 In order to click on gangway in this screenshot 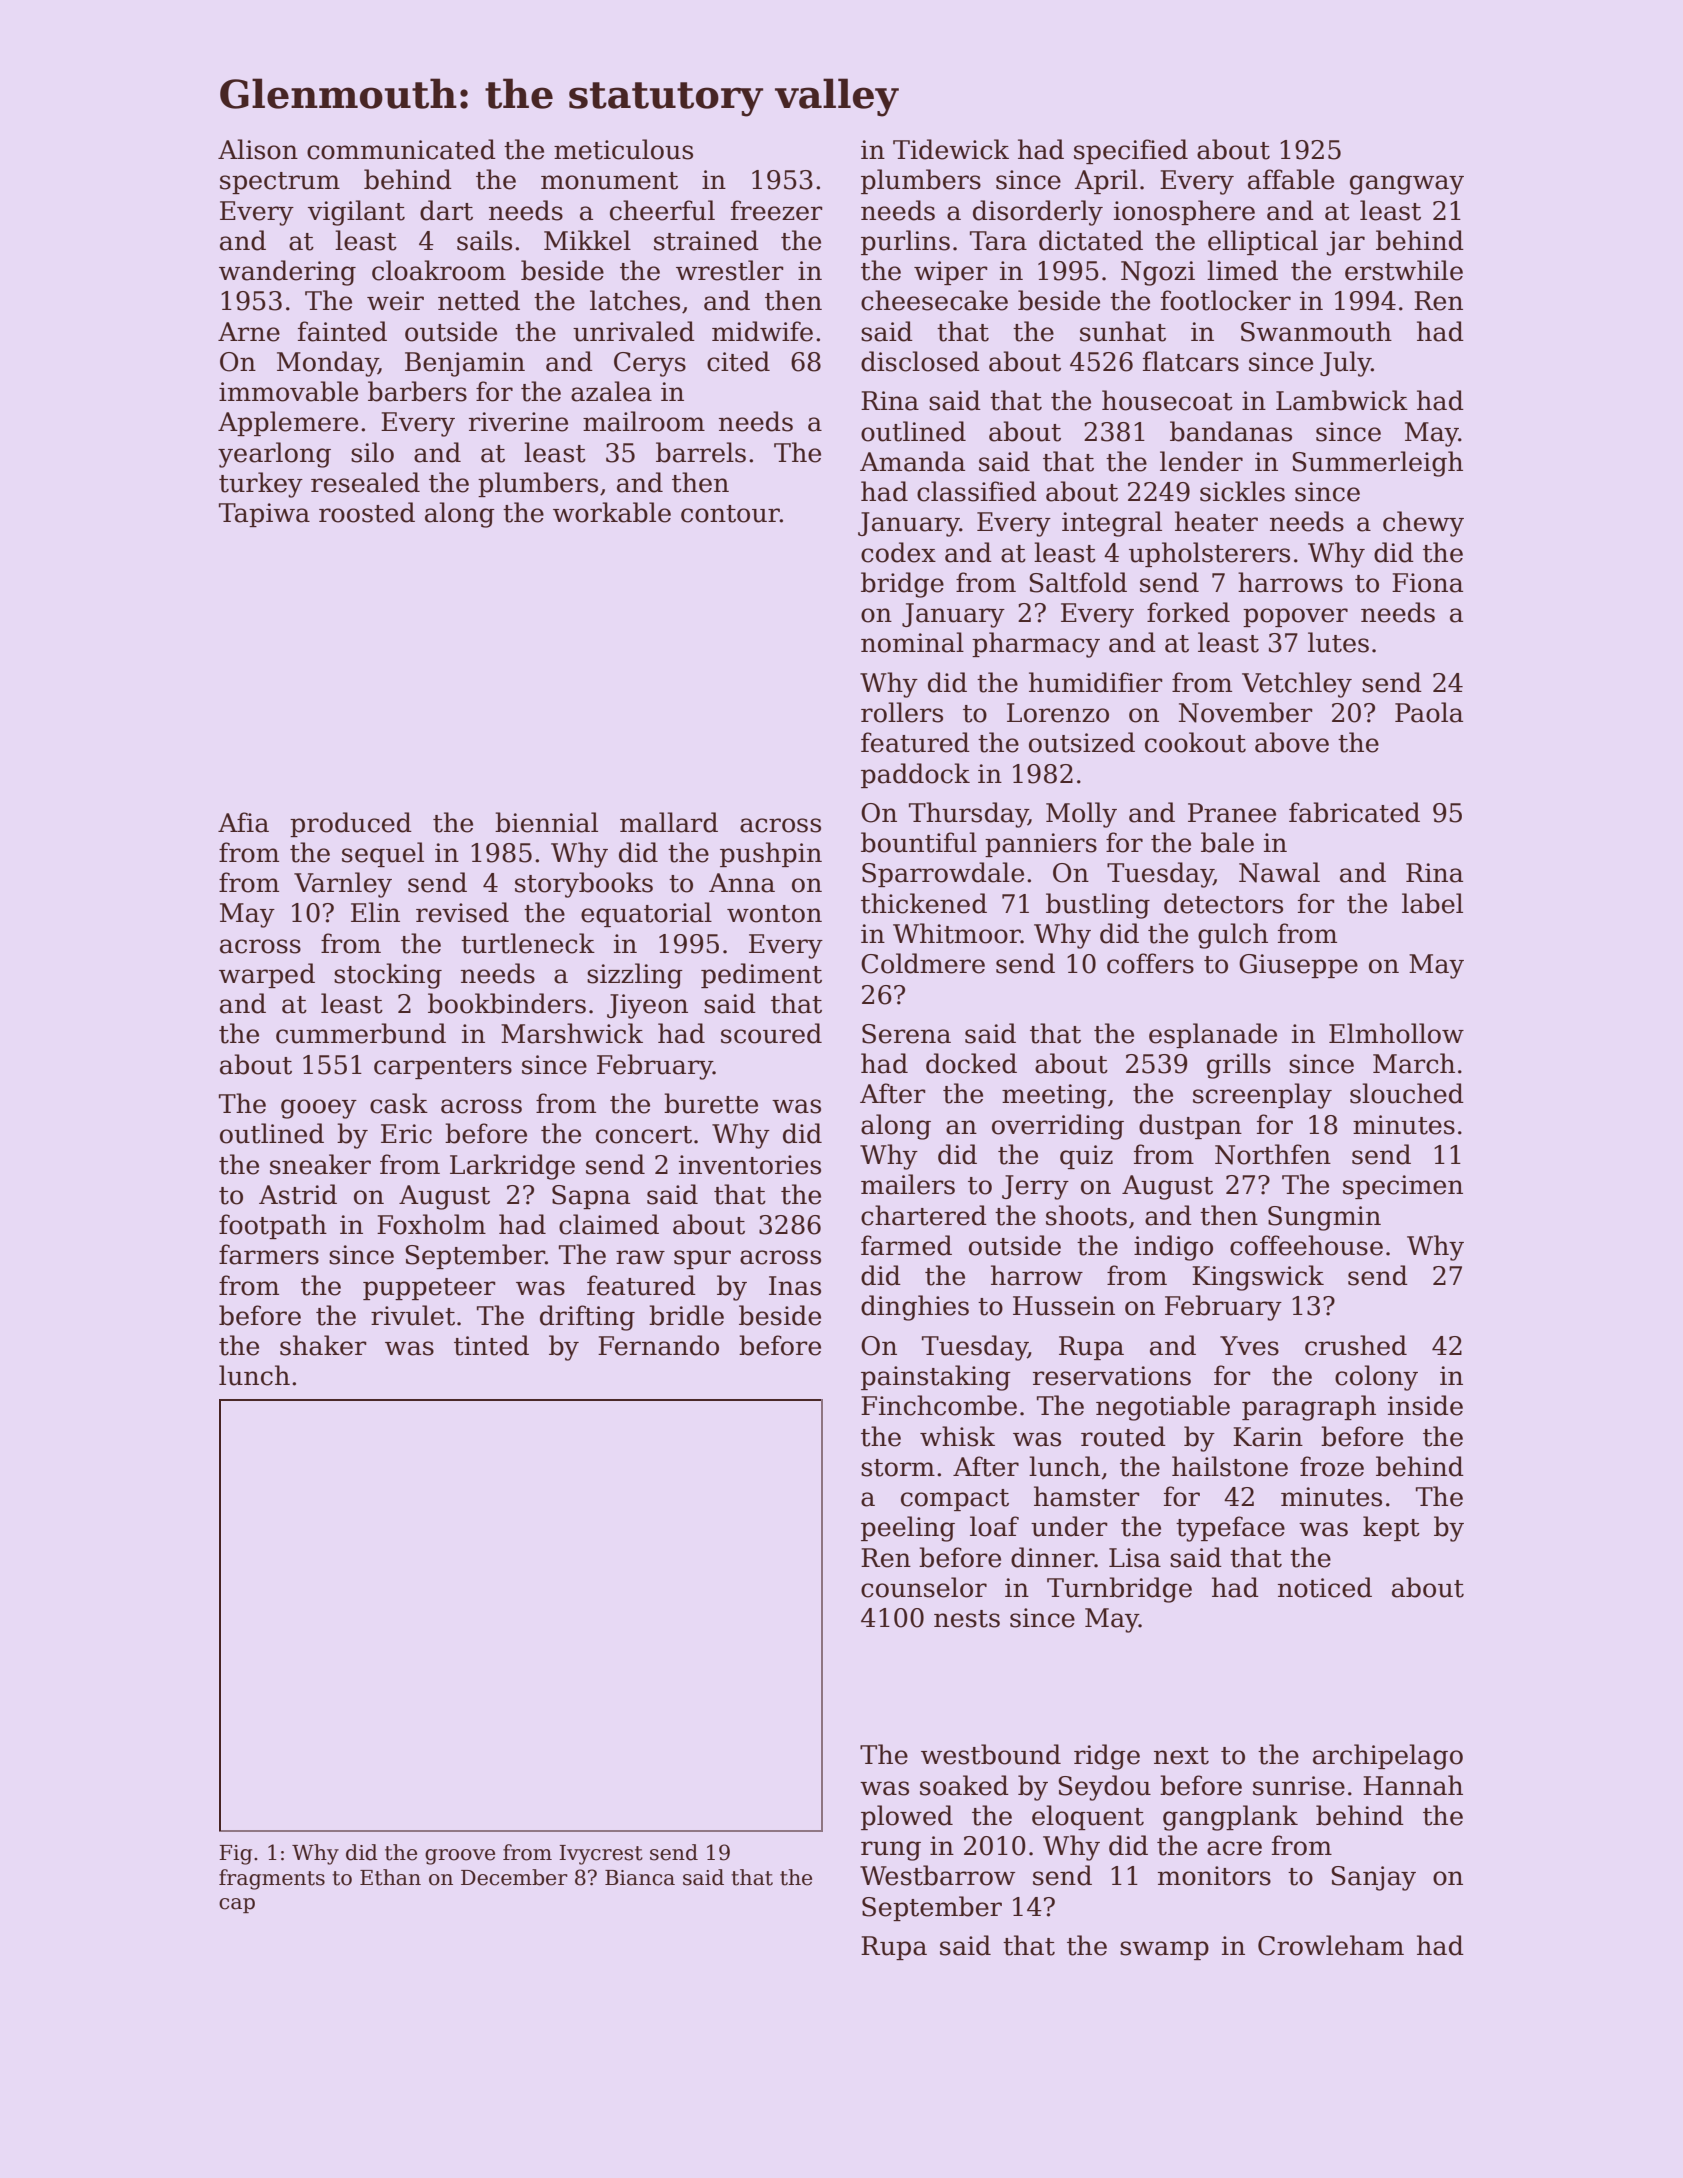, I will do `click(1407, 185)`.
